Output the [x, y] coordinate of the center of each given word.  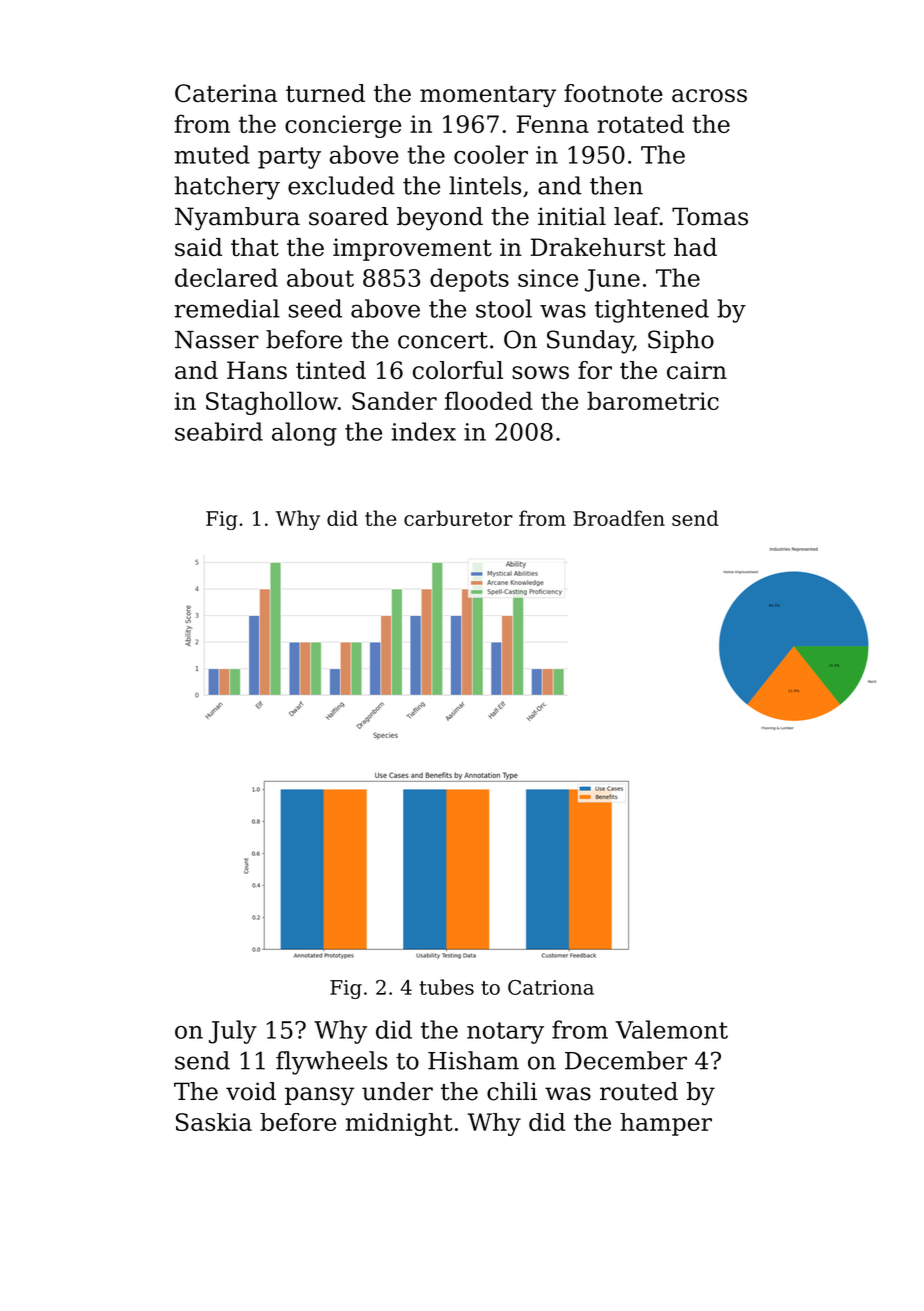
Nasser [217, 340]
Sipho [681, 341]
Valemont [671, 1029]
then [616, 185]
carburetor [458, 518]
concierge [343, 126]
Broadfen [619, 518]
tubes [446, 987]
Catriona [551, 987]
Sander [394, 400]
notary [505, 1033]
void [251, 1091]
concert [443, 340]
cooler [491, 154]
